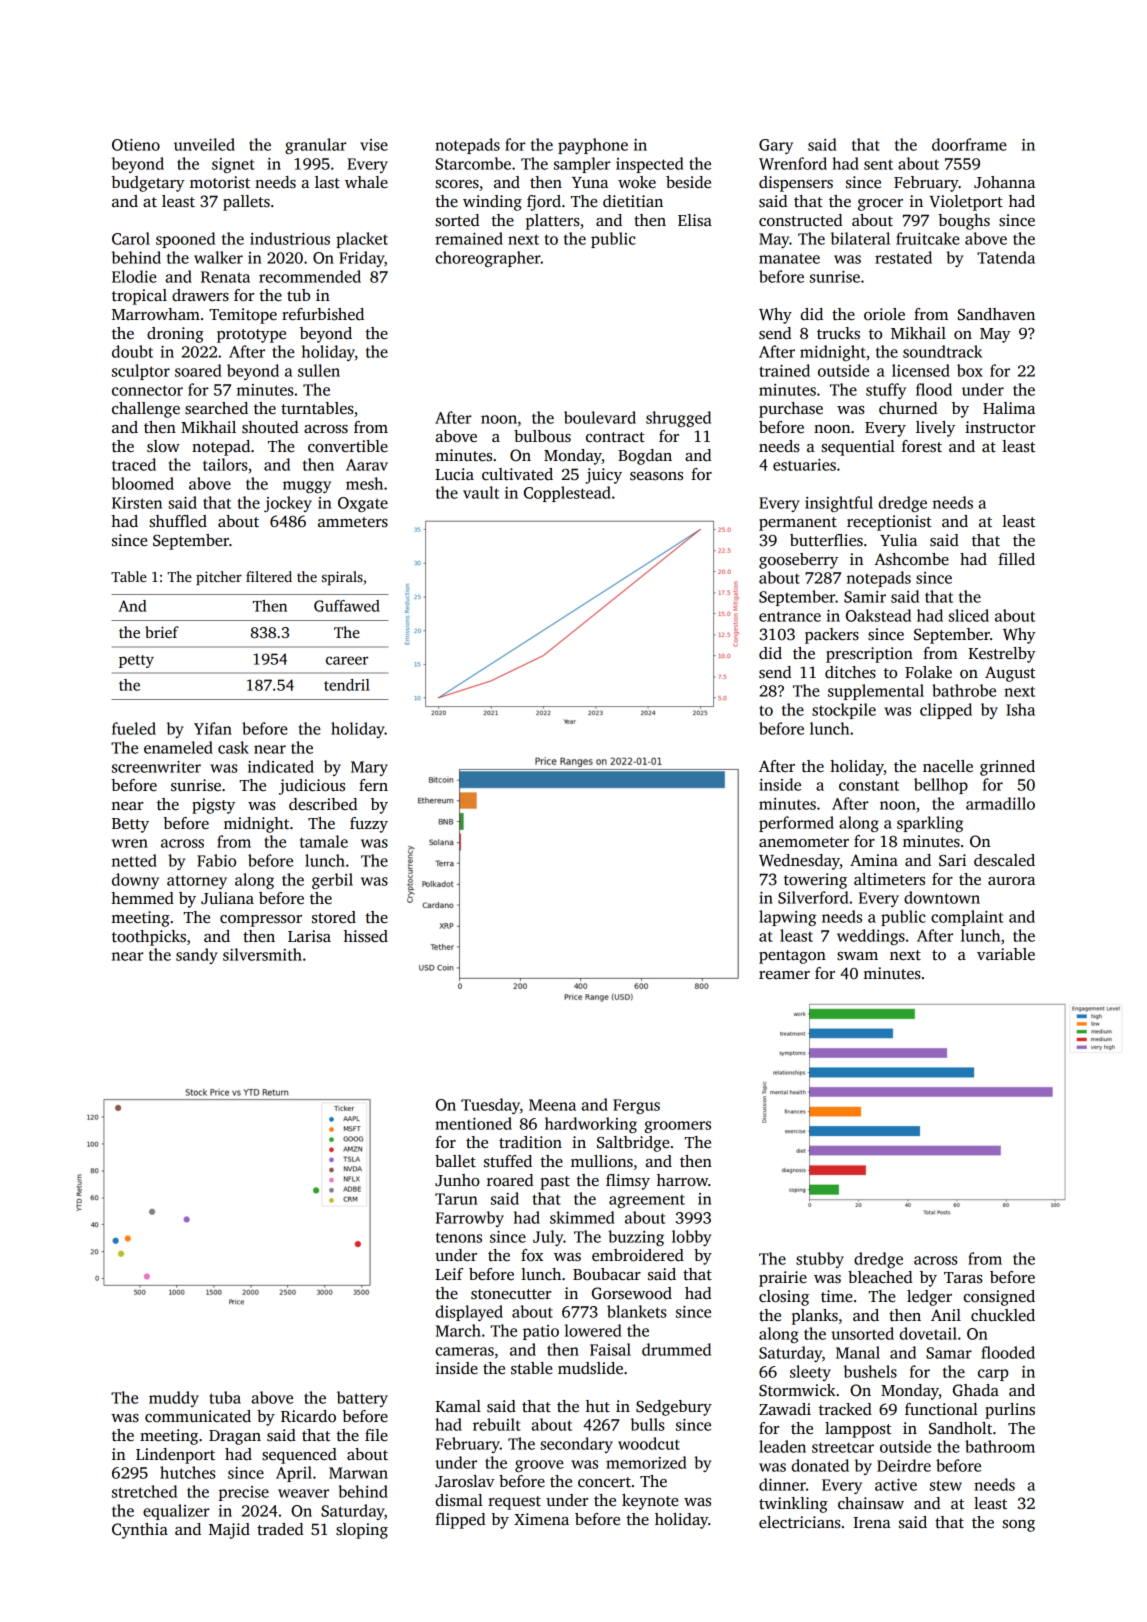 This page has width=1147, height=1622. What do you see at coordinates (784, 975) in the page?
I see `reamer` at bounding box center [784, 975].
